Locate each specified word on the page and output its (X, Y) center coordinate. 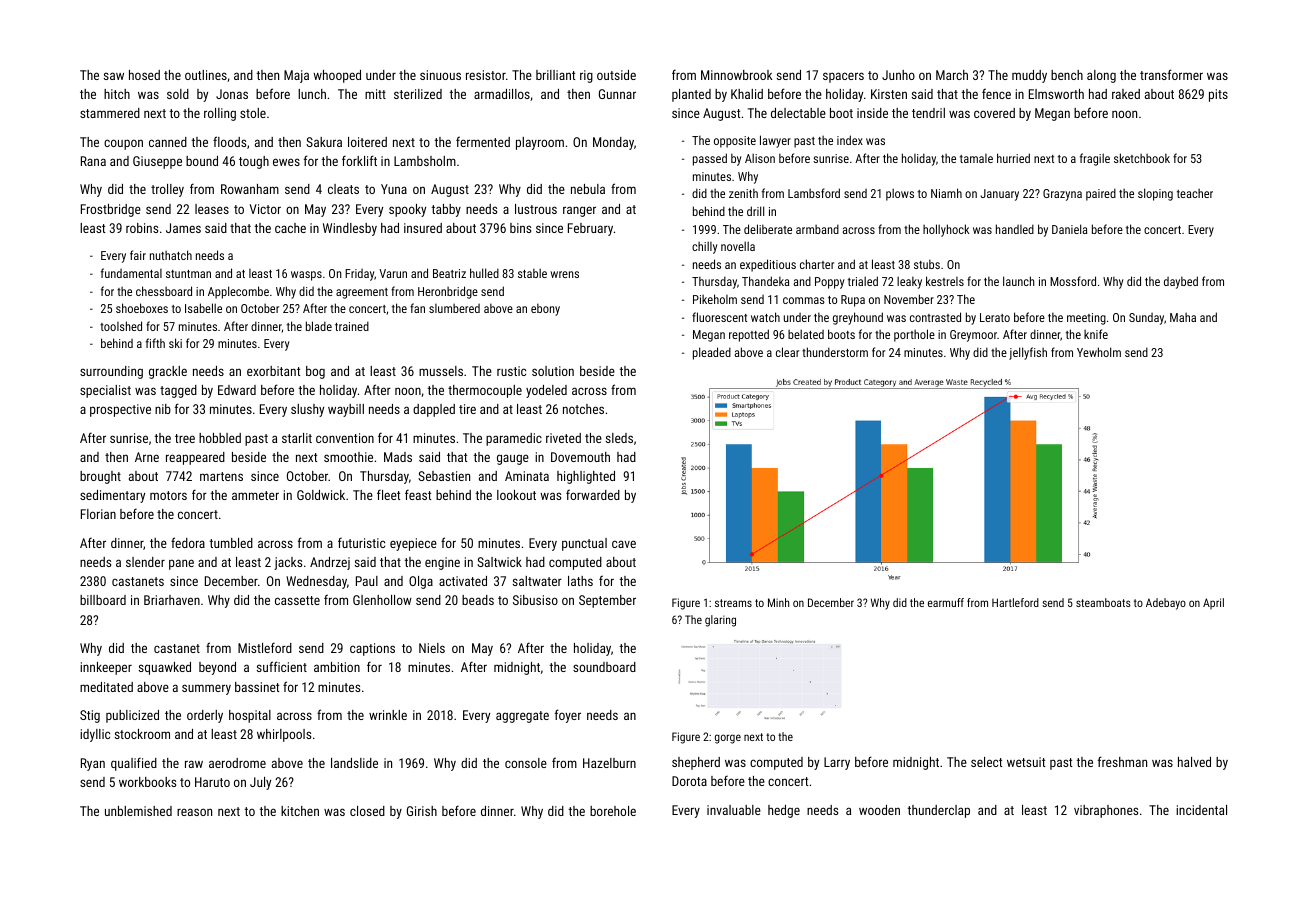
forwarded (593, 494)
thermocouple (485, 391)
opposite (735, 142)
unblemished (138, 811)
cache (290, 228)
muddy (1029, 76)
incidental (1201, 810)
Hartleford (1015, 602)
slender (145, 562)
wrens (565, 274)
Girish (422, 811)
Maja (296, 76)
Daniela (1069, 229)
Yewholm (1099, 352)
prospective (120, 410)
